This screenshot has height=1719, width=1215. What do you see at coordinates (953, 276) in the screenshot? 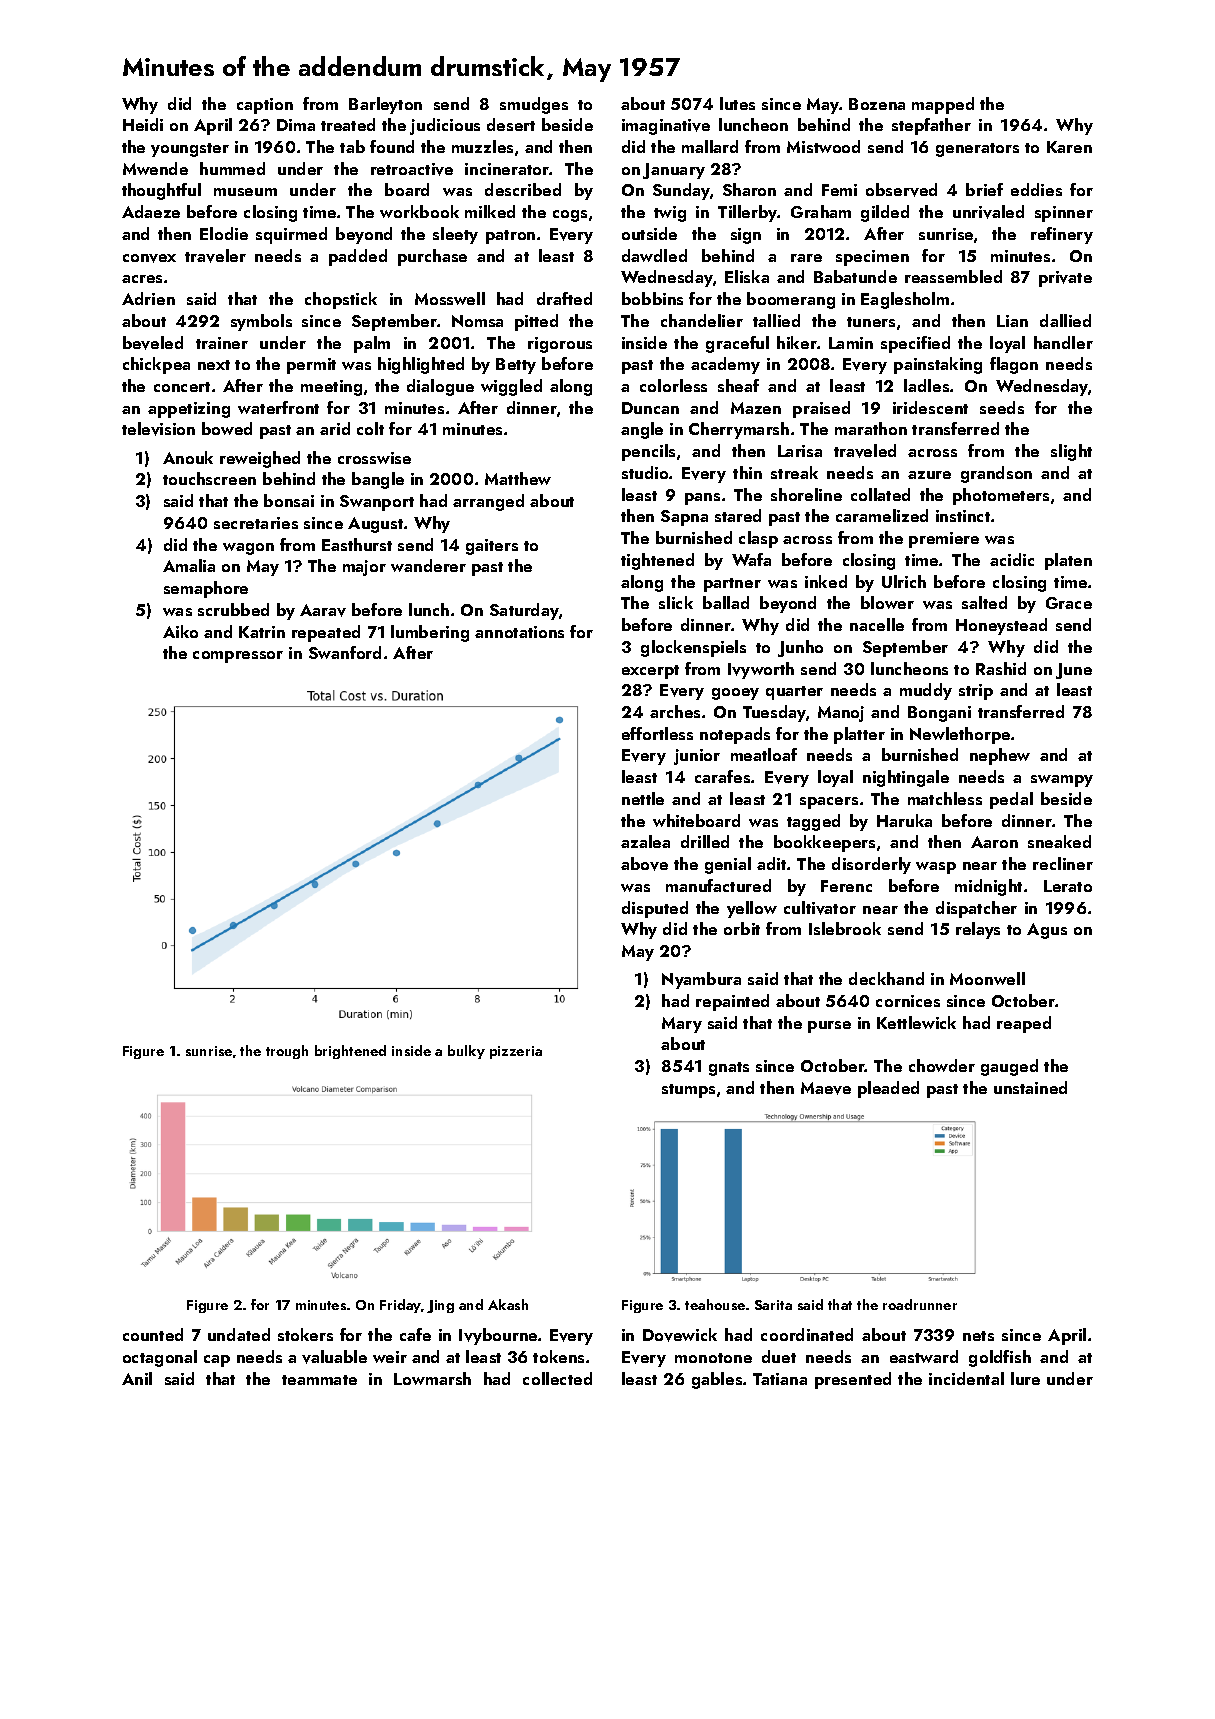
I see `reassembled` at bounding box center [953, 276].
